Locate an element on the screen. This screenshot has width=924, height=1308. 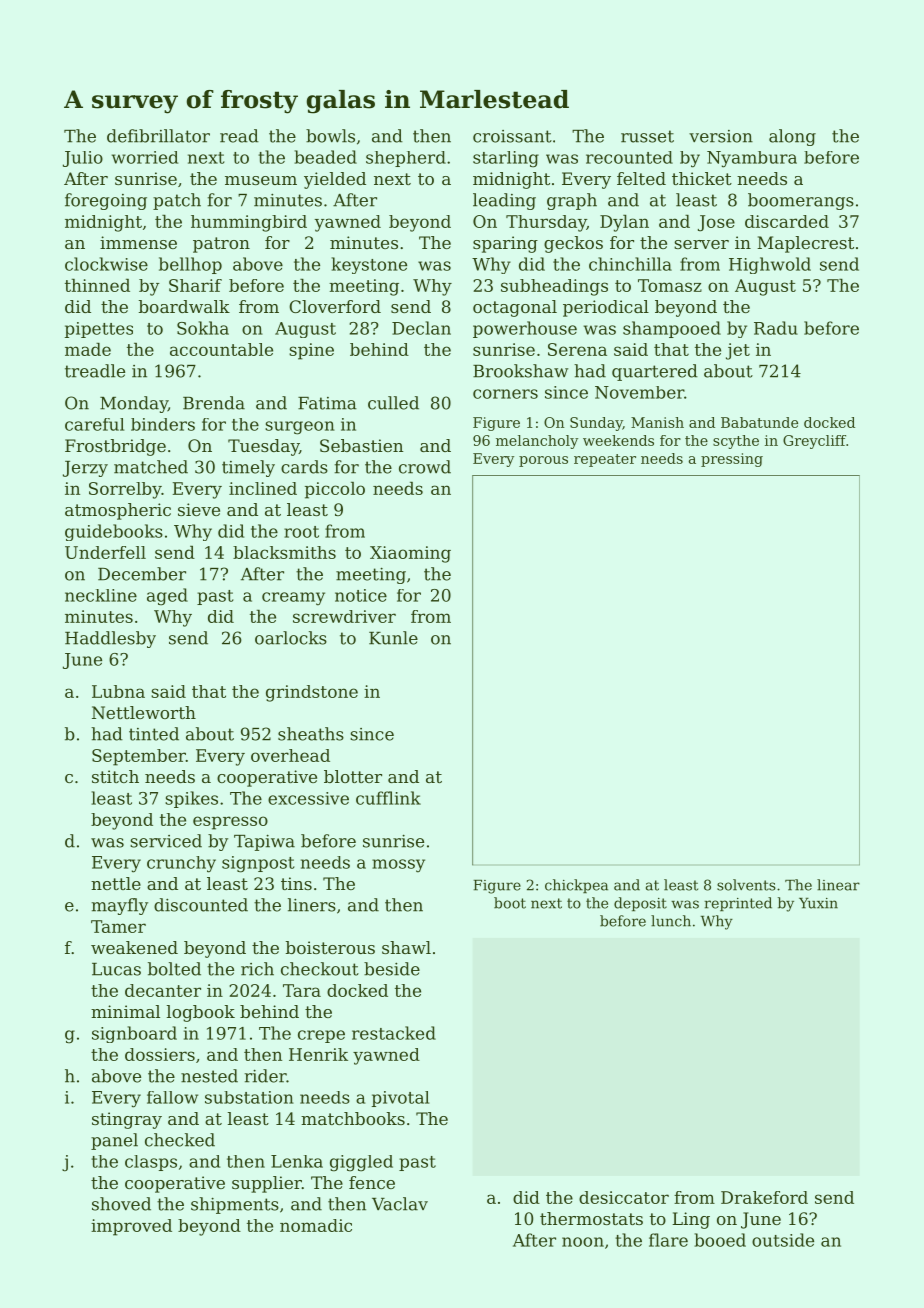
shipments is located at coordinates (235, 1205).
